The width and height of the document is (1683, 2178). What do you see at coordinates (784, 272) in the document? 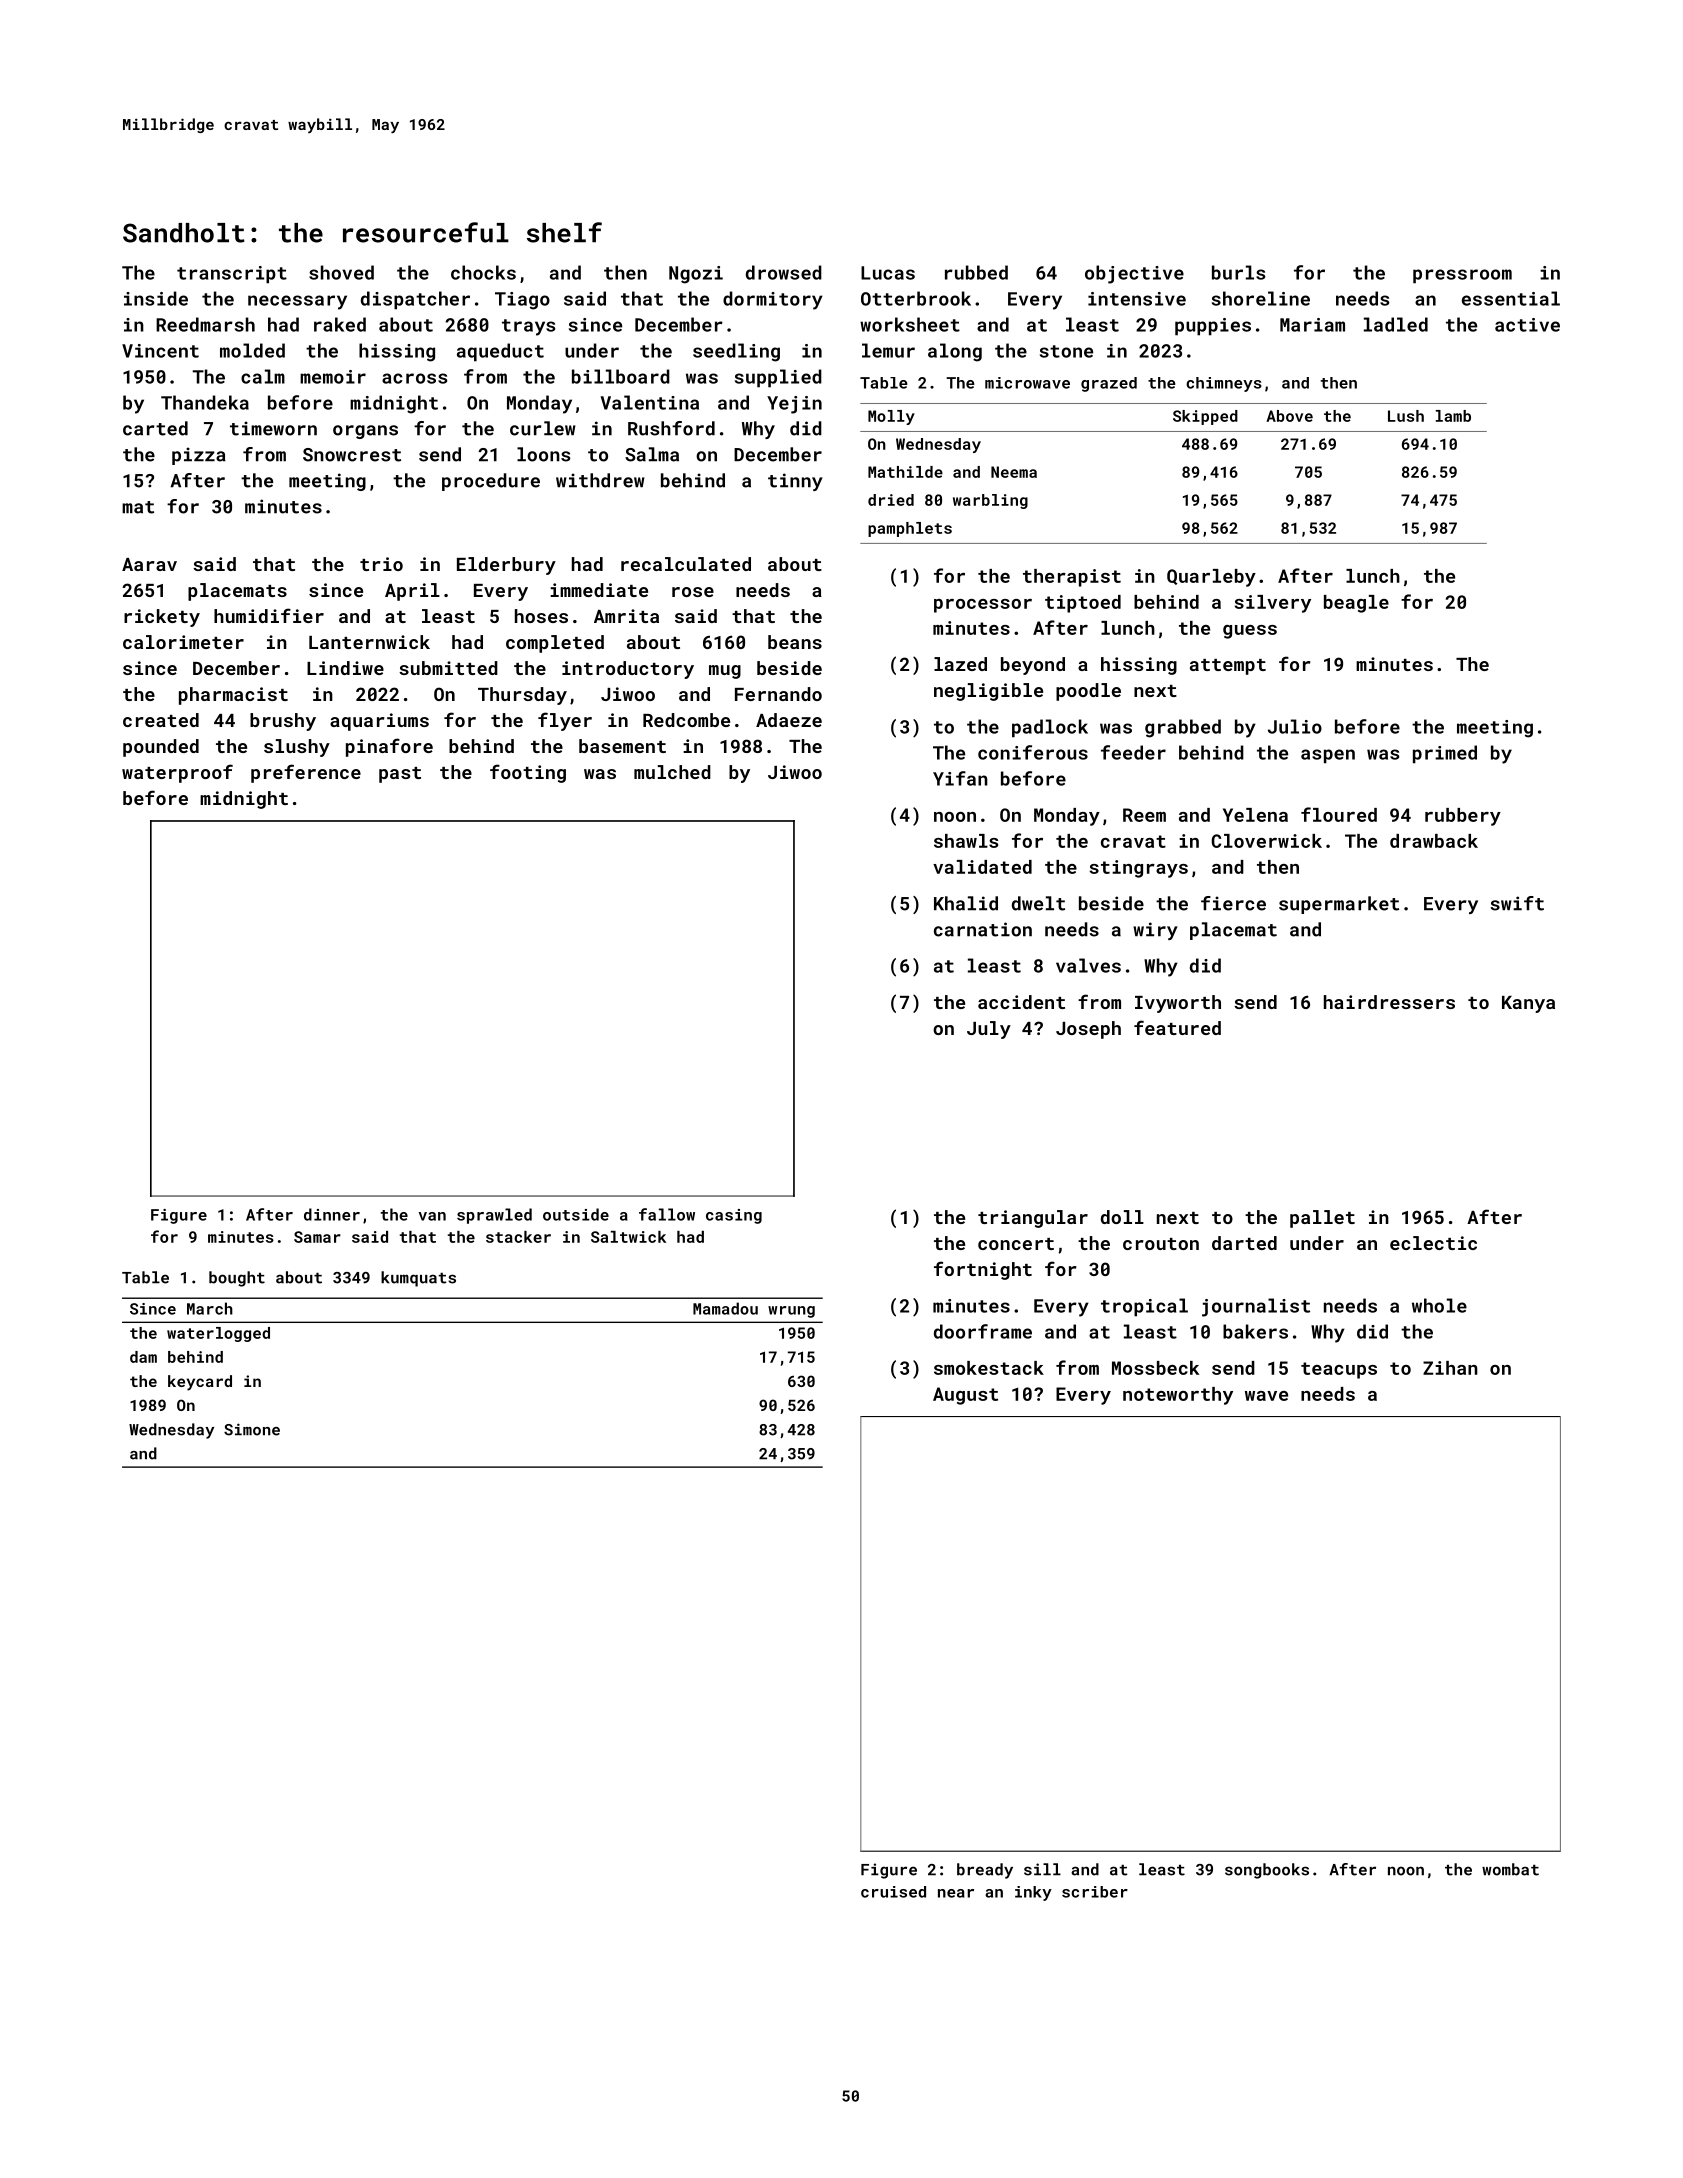
I see `drowsed` at bounding box center [784, 272].
